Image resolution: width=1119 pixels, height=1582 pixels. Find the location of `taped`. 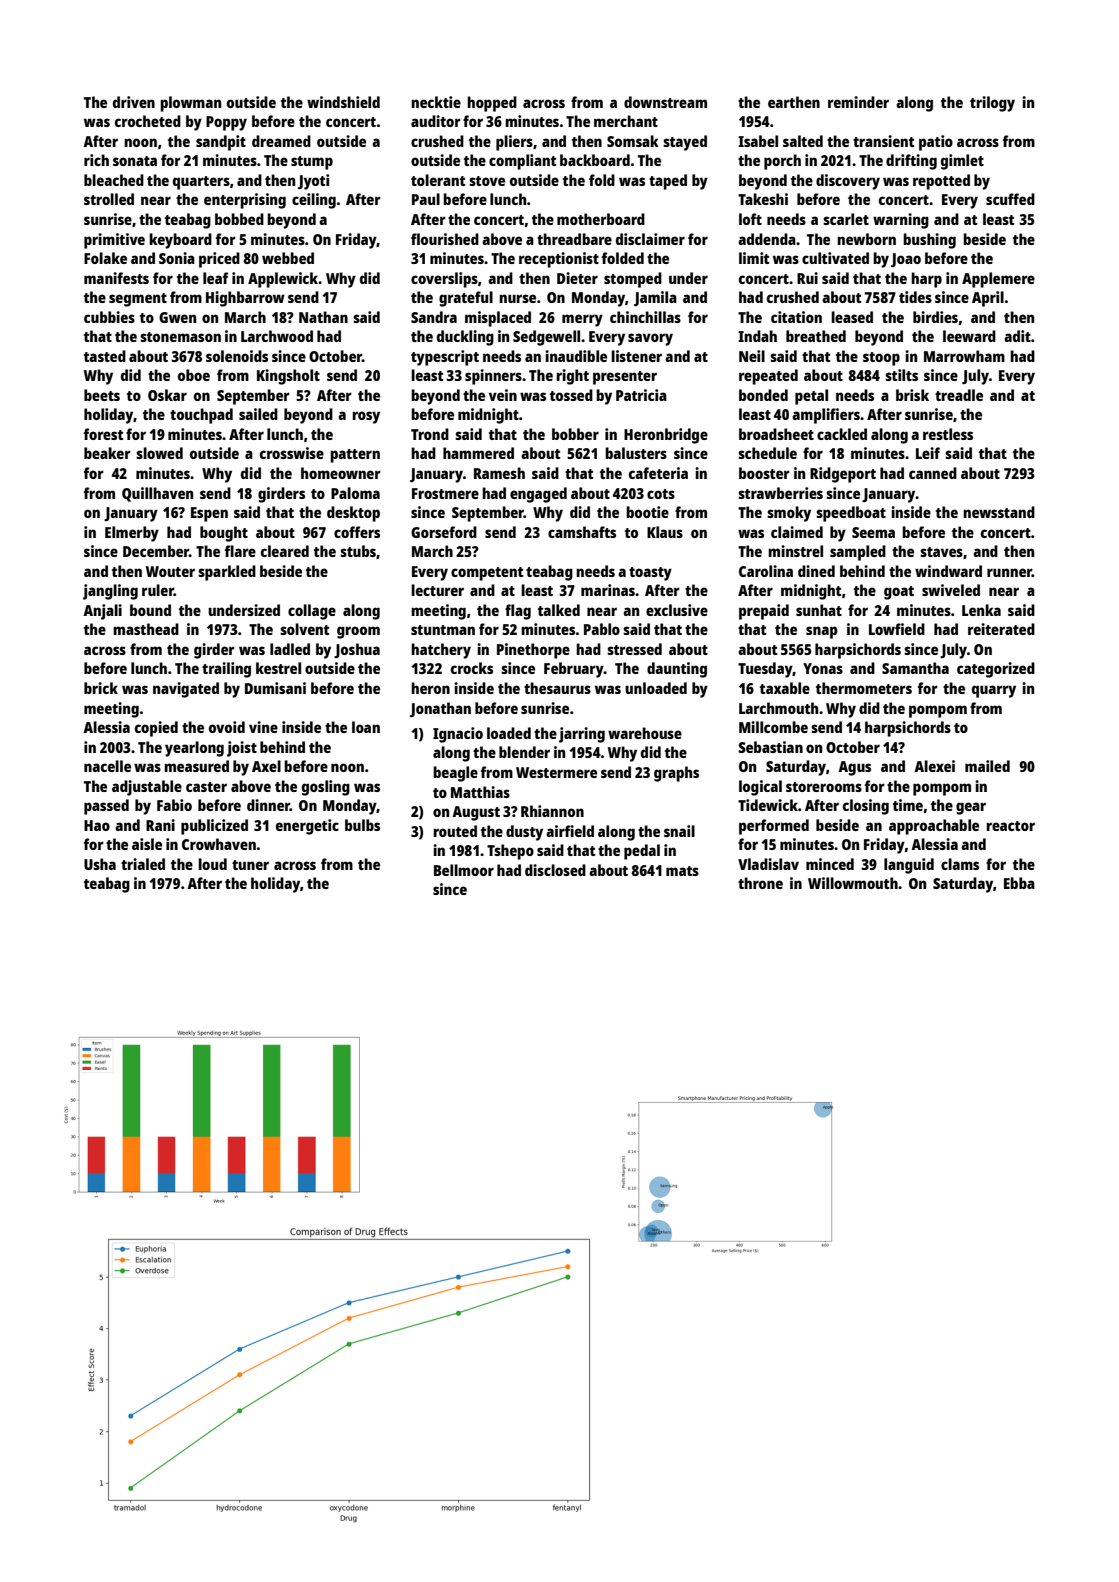

taped is located at coordinates (668, 182).
